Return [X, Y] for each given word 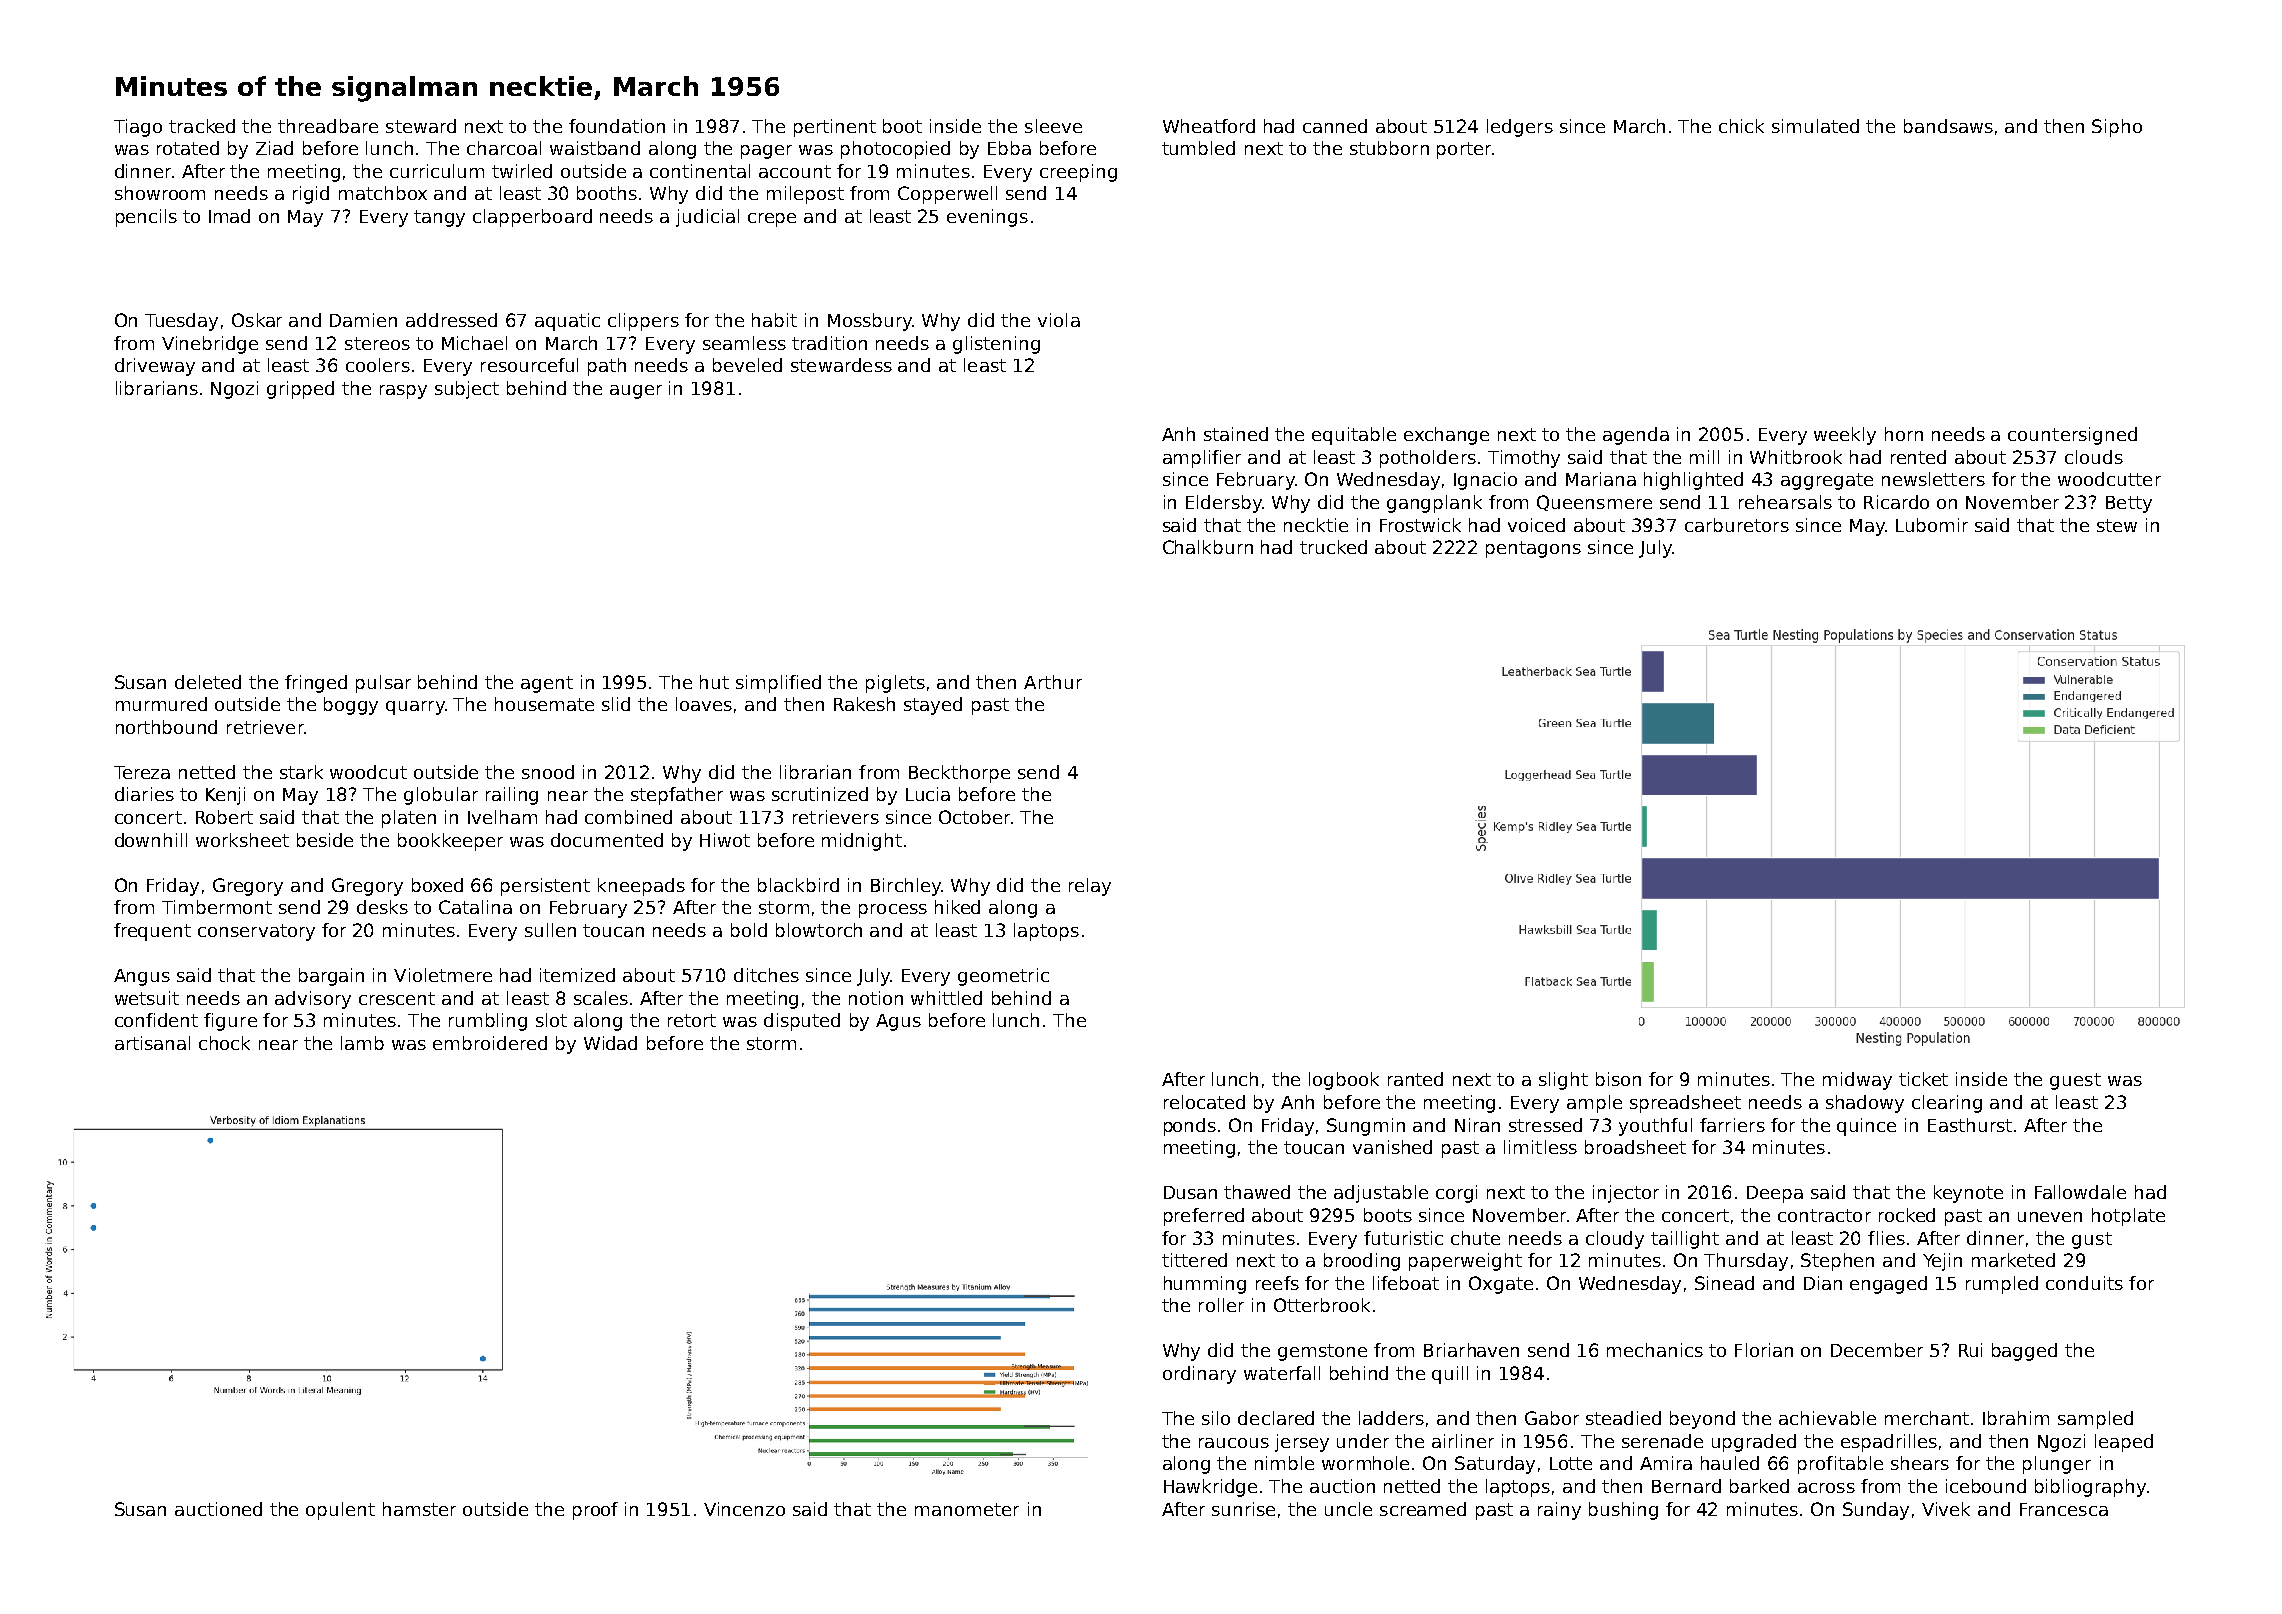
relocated [1204, 1102]
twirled [522, 171]
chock [224, 1043]
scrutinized [820, 794]
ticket [1923, 1079]
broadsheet [1635, 1147]
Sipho [2117, 128]
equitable [1354, 436]
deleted [208, 682]
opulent [340, 1511]
